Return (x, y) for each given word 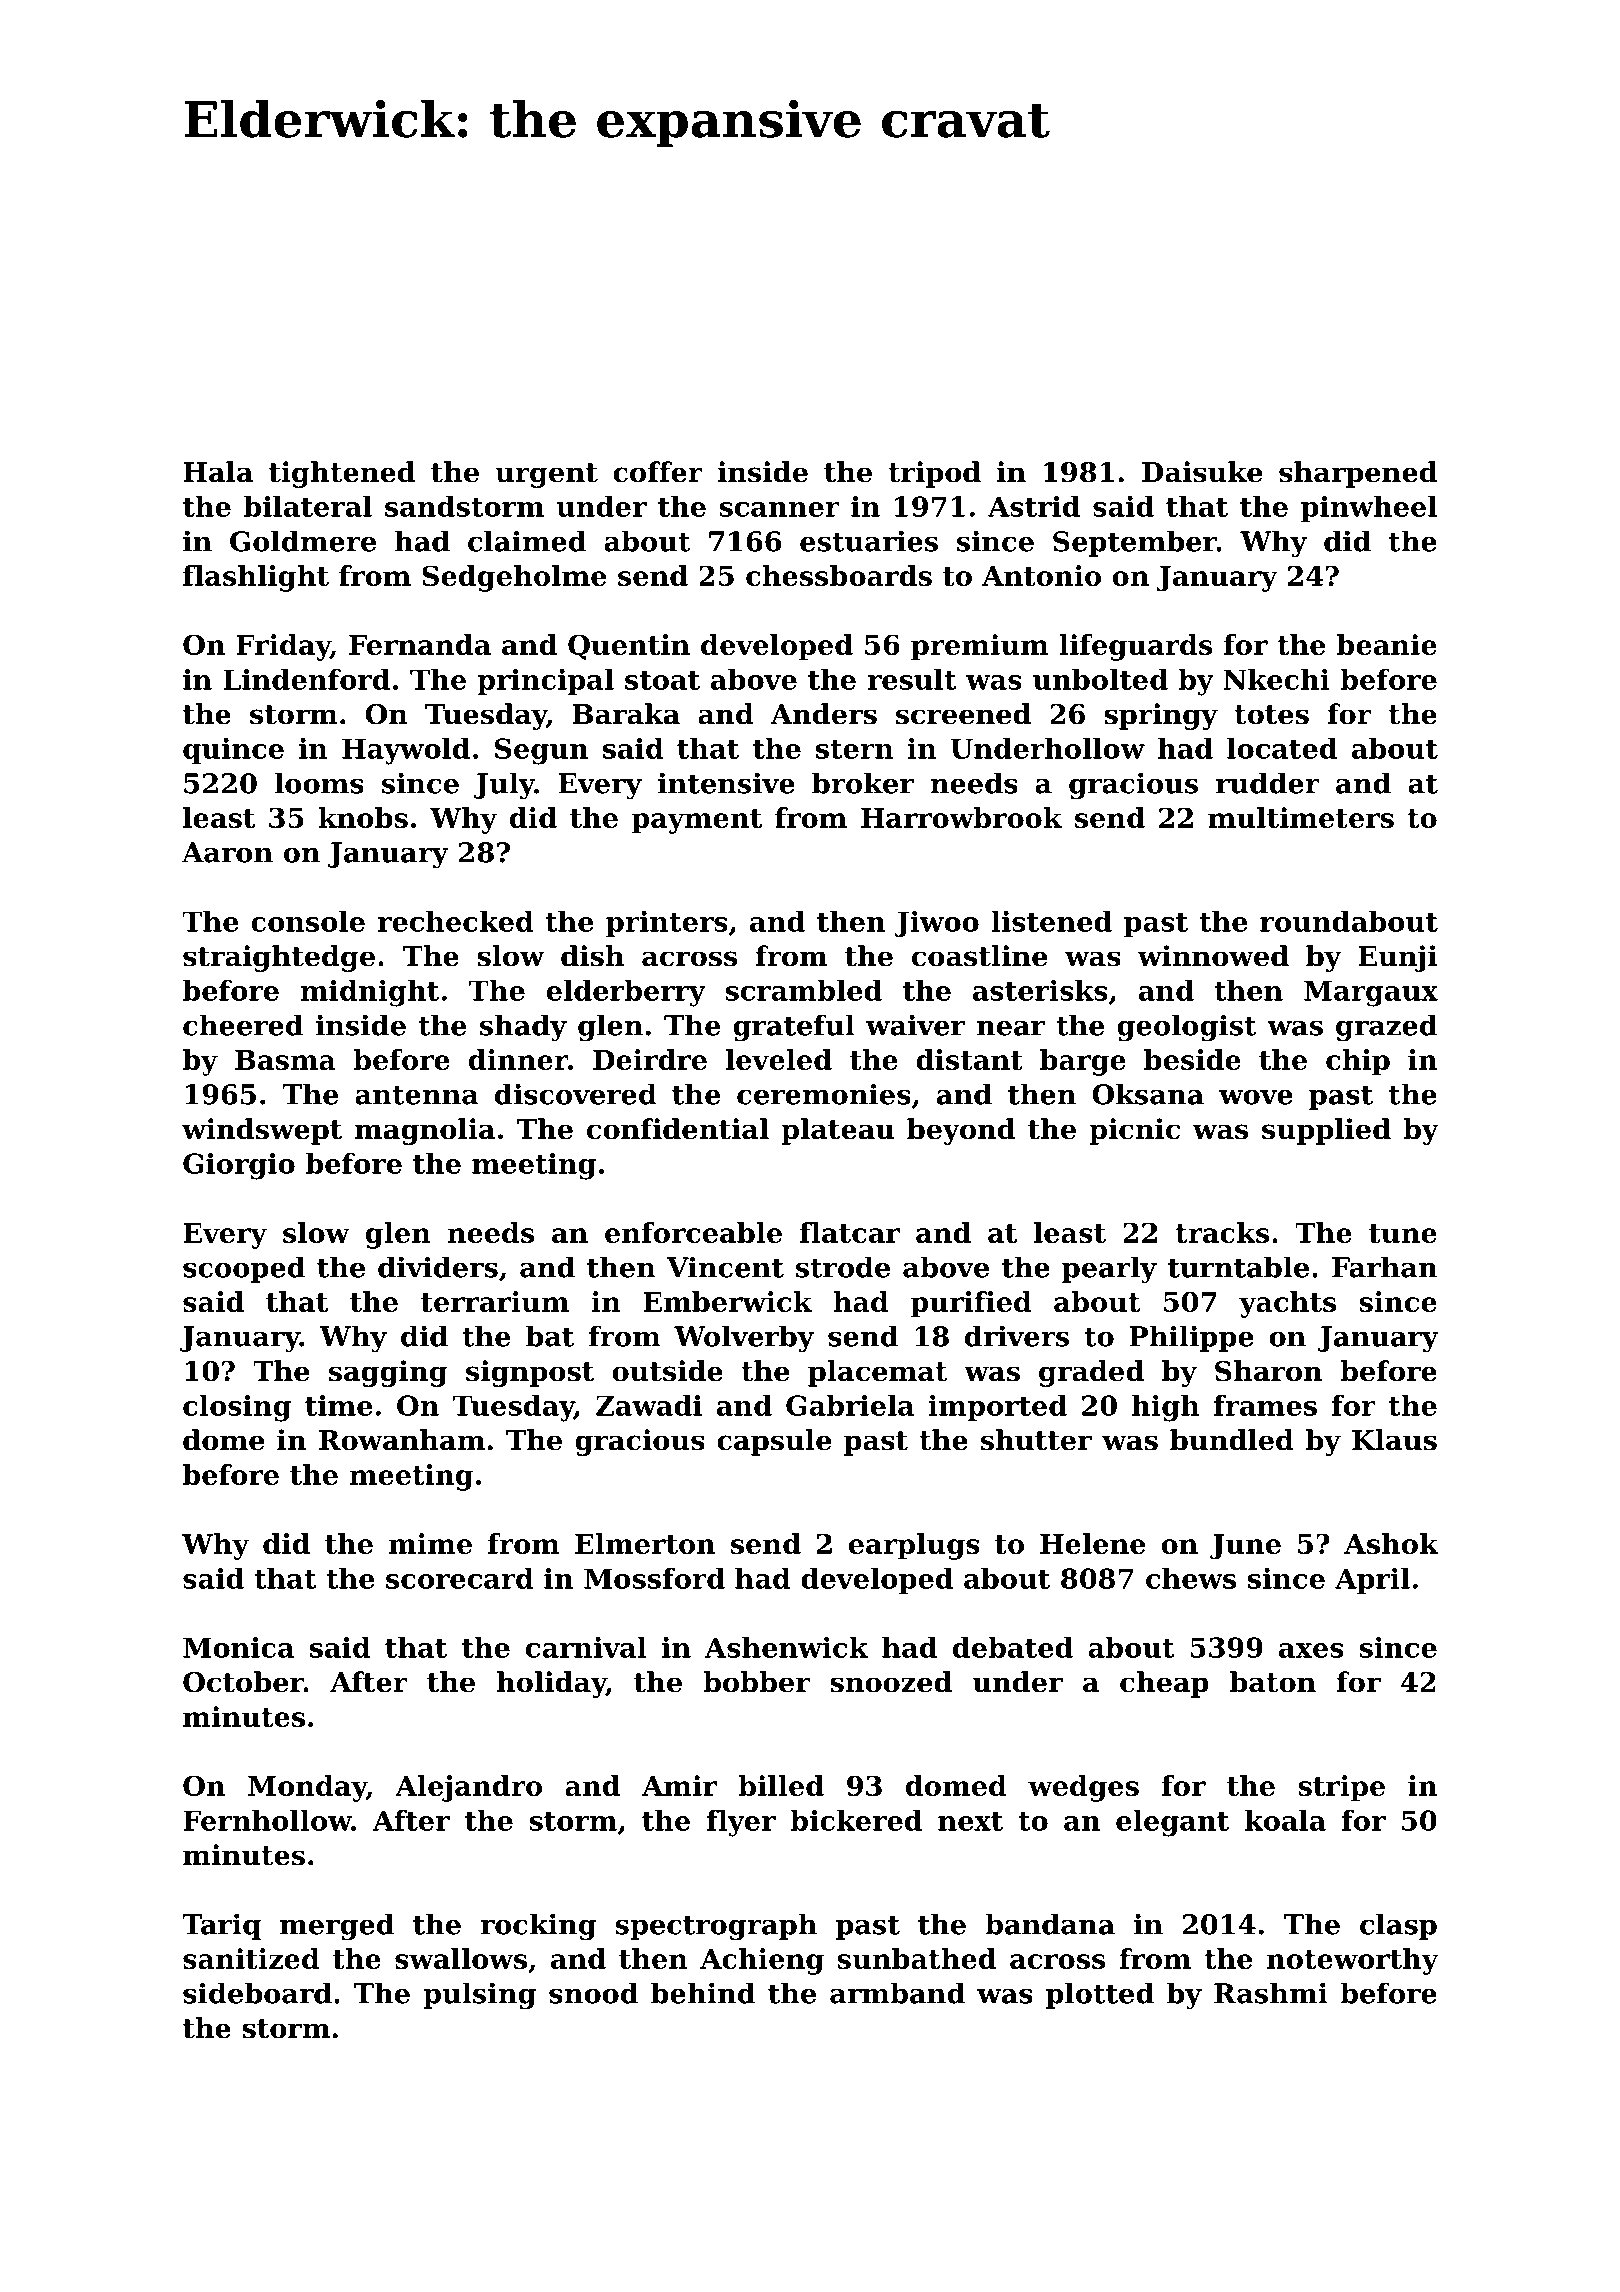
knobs (363, 817)
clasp (1398, 1926)
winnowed (1213, 956)
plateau (837, 1131)
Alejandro (468, 1788)
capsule (774, 1442)
